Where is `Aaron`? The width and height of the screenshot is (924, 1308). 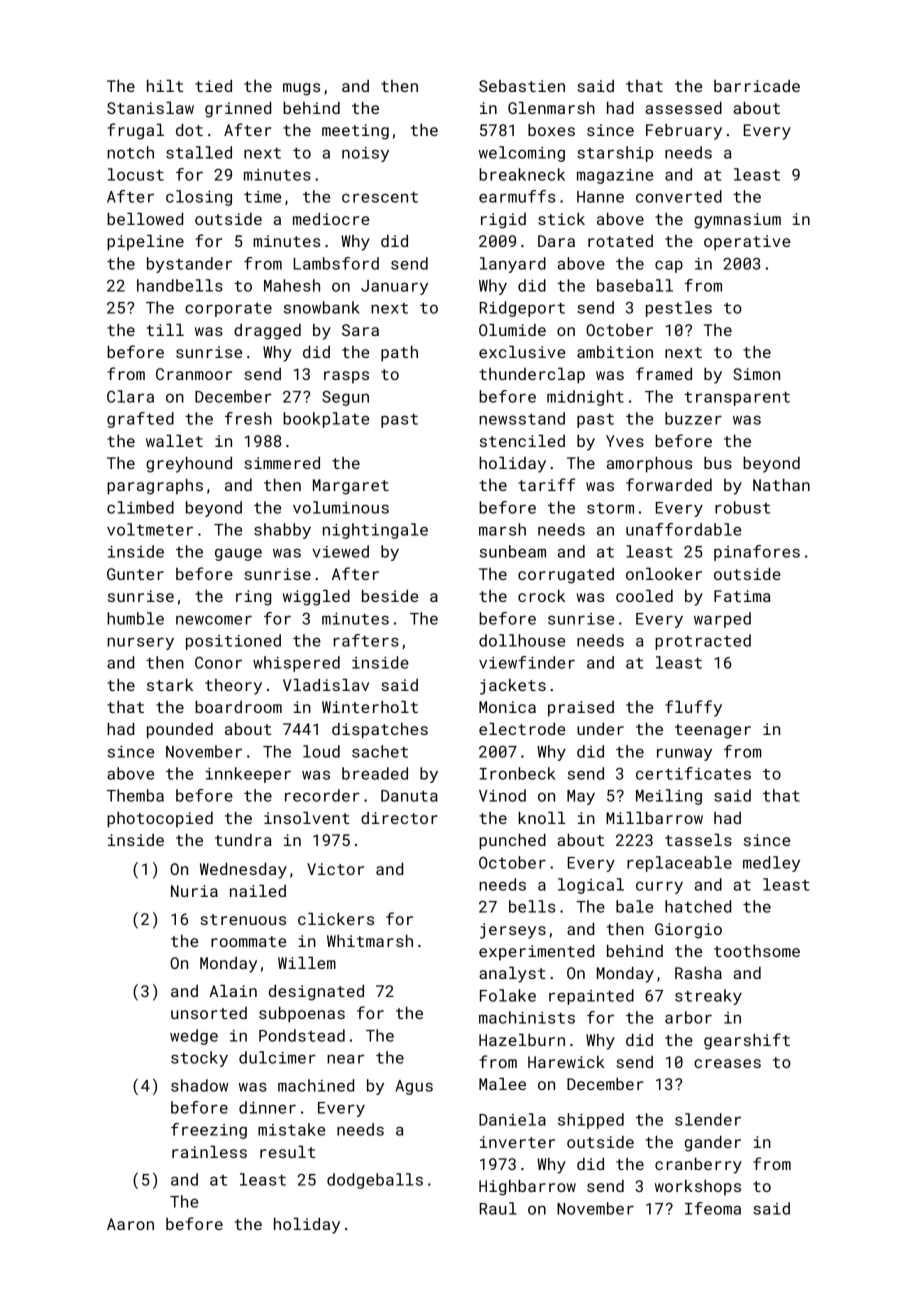 Aaron is located at coordinates (130, 1224).
